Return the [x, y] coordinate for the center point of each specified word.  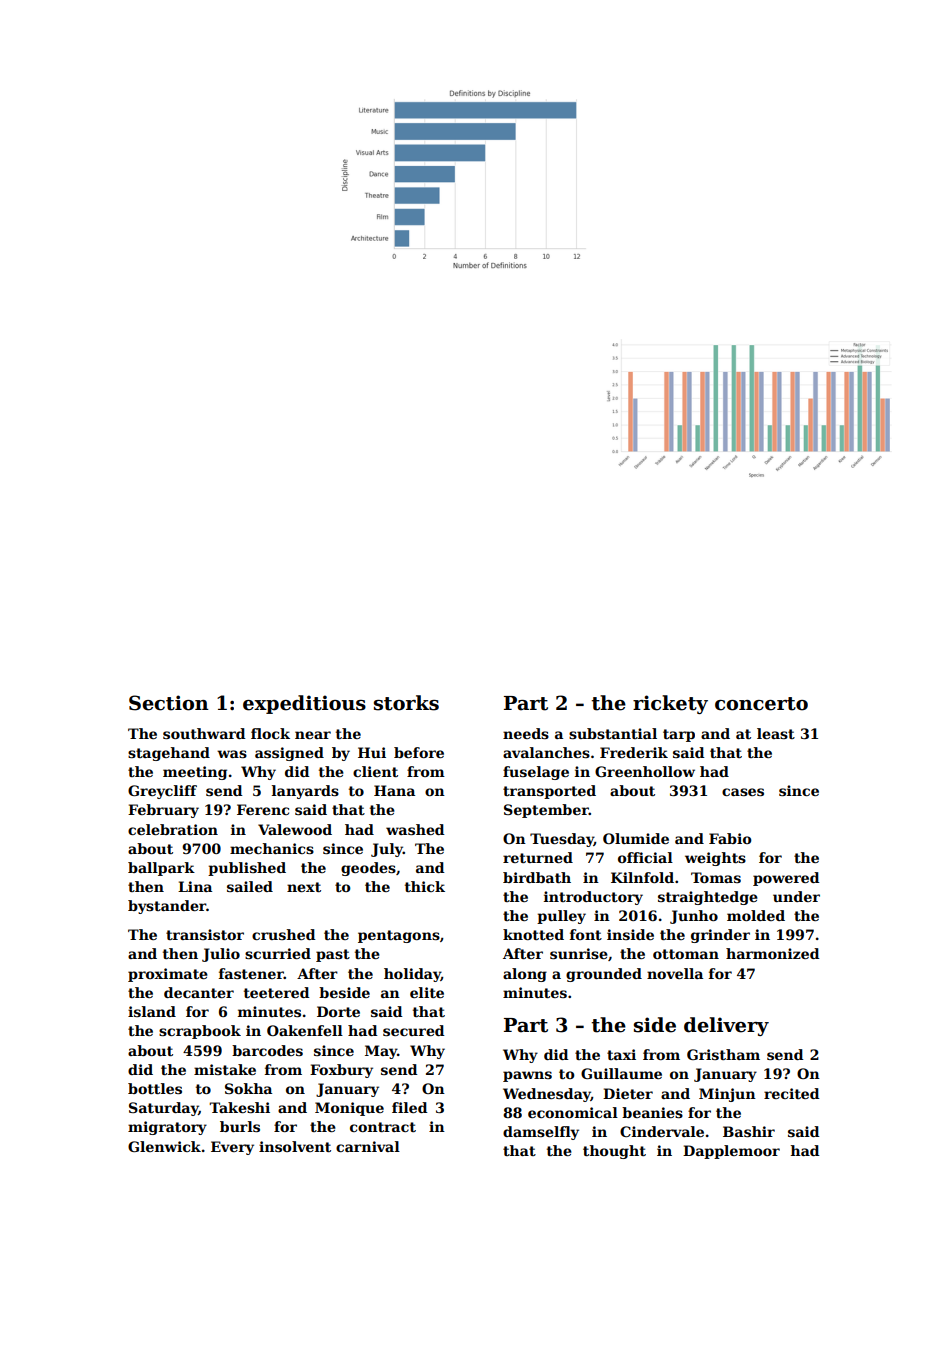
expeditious [304, 704]
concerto [761, 704]
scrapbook [200, 1032]
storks [406, 703]
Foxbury [341, 1071]
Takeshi [239, 1107]
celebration [173, 829]
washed [415, 829]
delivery [726, 1026]
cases [743, 792]
